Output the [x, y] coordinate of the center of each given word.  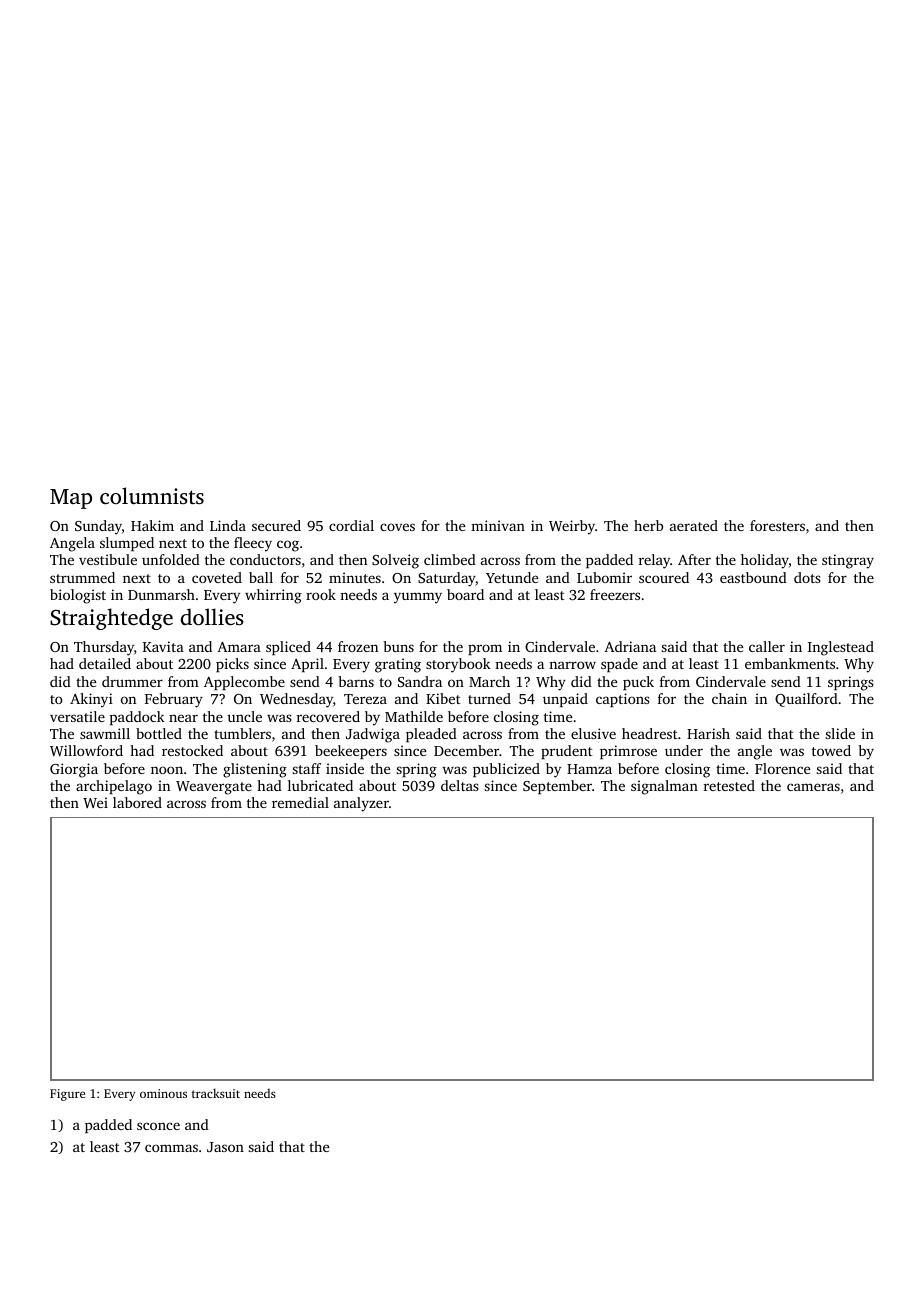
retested [729, 785]
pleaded [431, 735]
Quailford [806, 700]
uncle [244, 716]
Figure [67, 1095]
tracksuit [216, 1093]
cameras [813, 787]
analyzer [361, 804]
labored [137, 802]
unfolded [171, 559]
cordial [351, 525]
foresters [777, 525]
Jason [225, 1147]
